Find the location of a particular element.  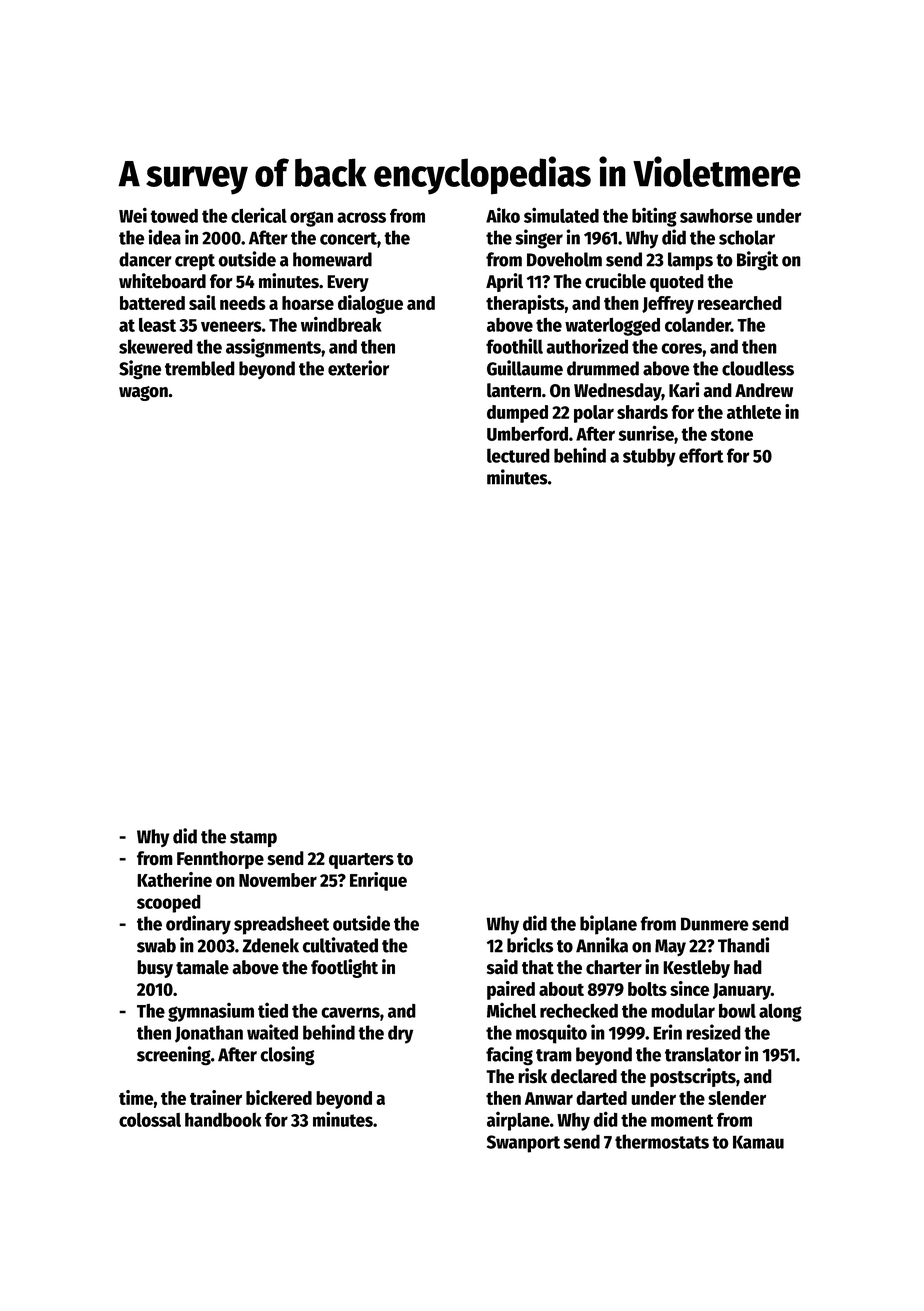

dumped is located at coordinates (517, 414).
